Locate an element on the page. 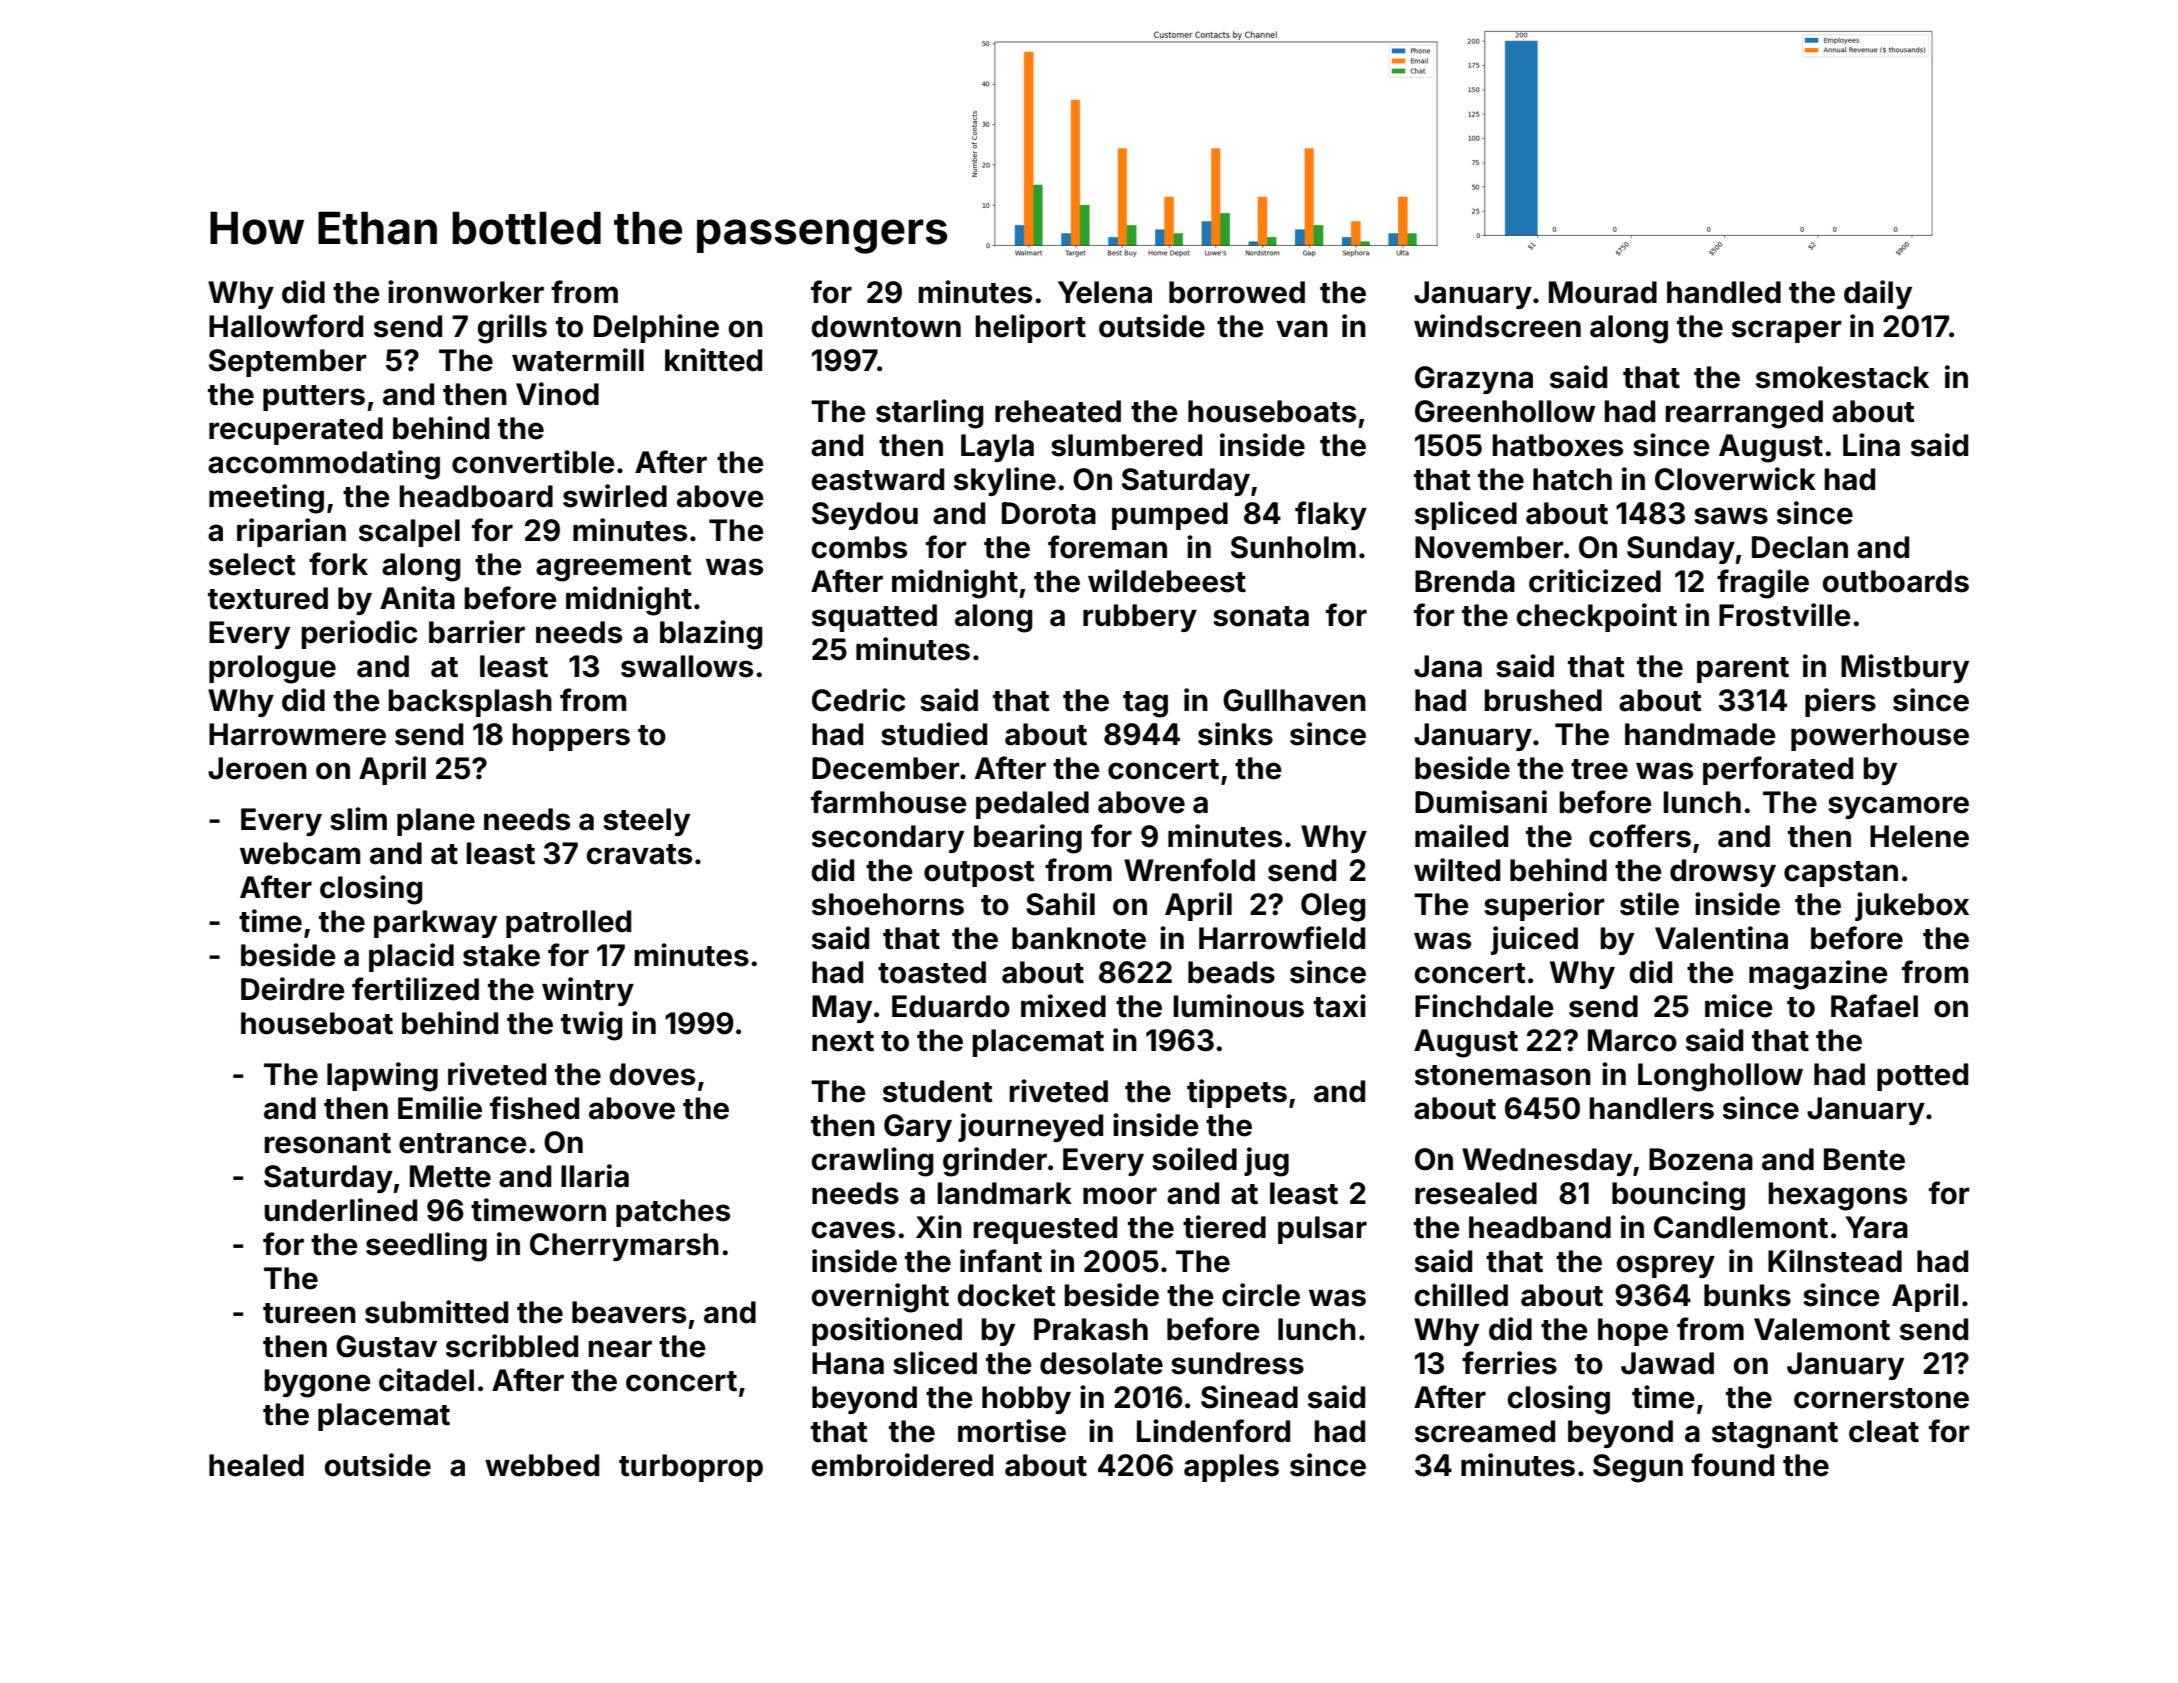 The height and width of the page is (1683, 2178). potted is located at coordinates (1922, 1077).
